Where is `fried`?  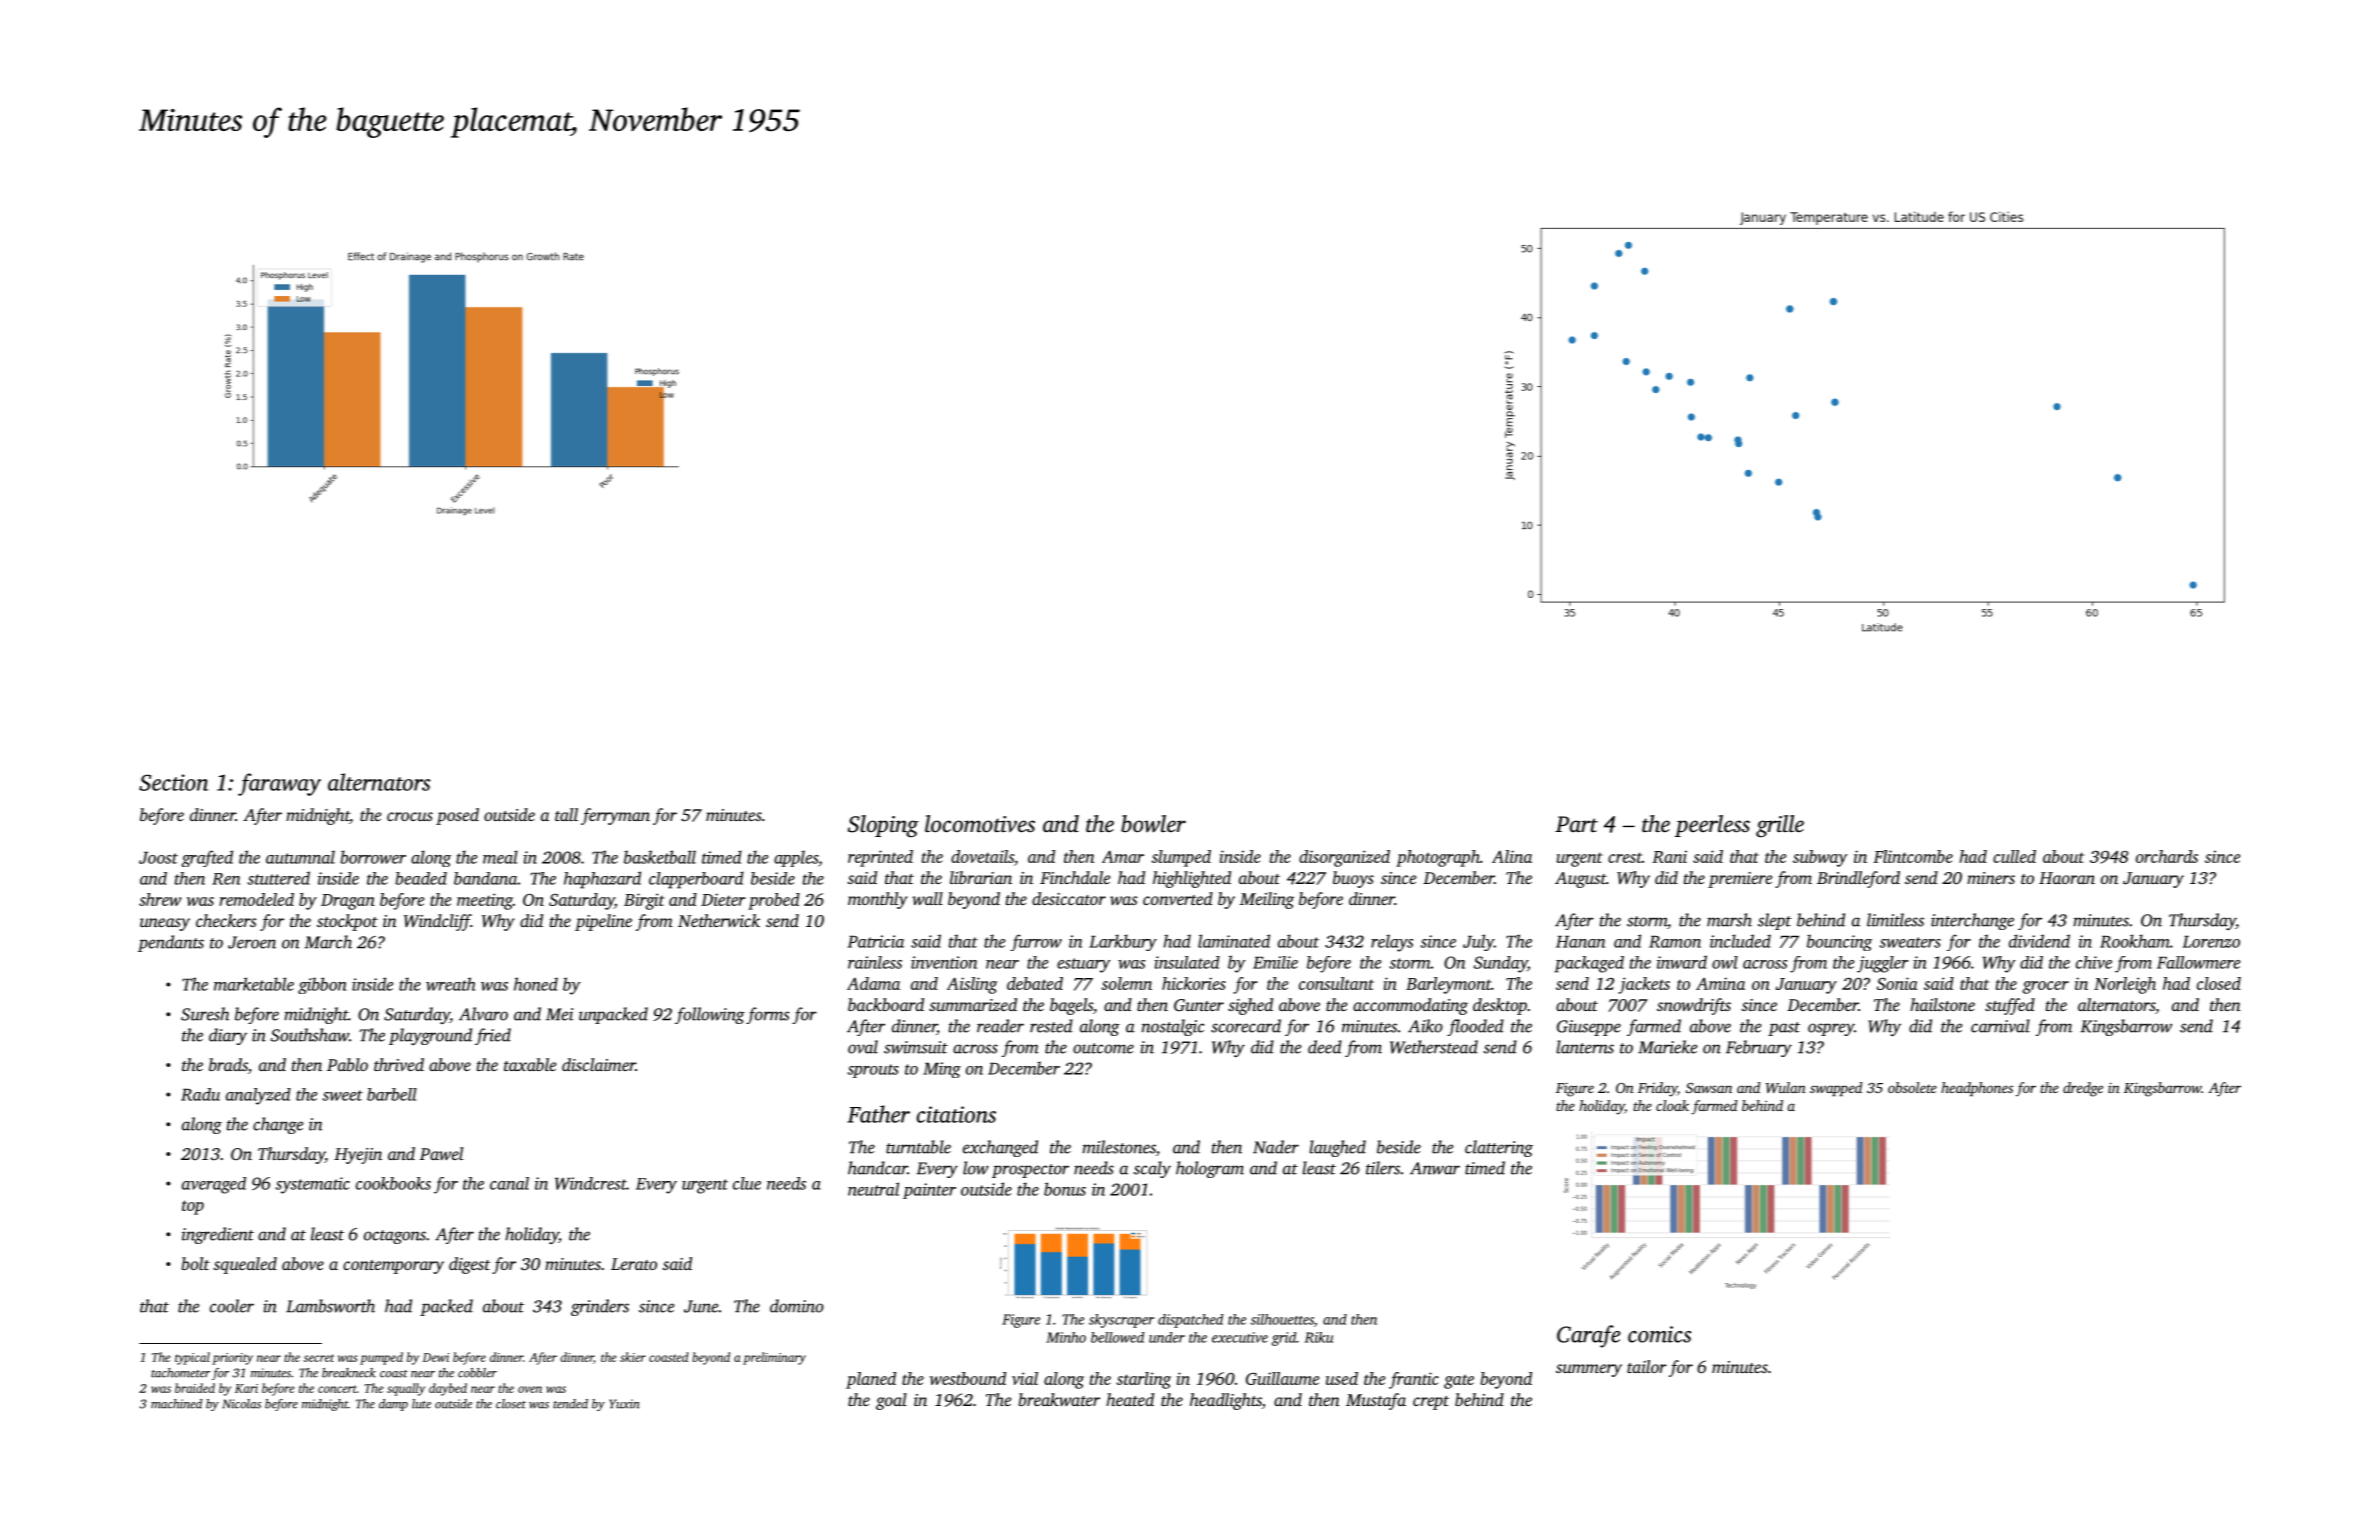 fried is located at coordinates (493, 1036).
